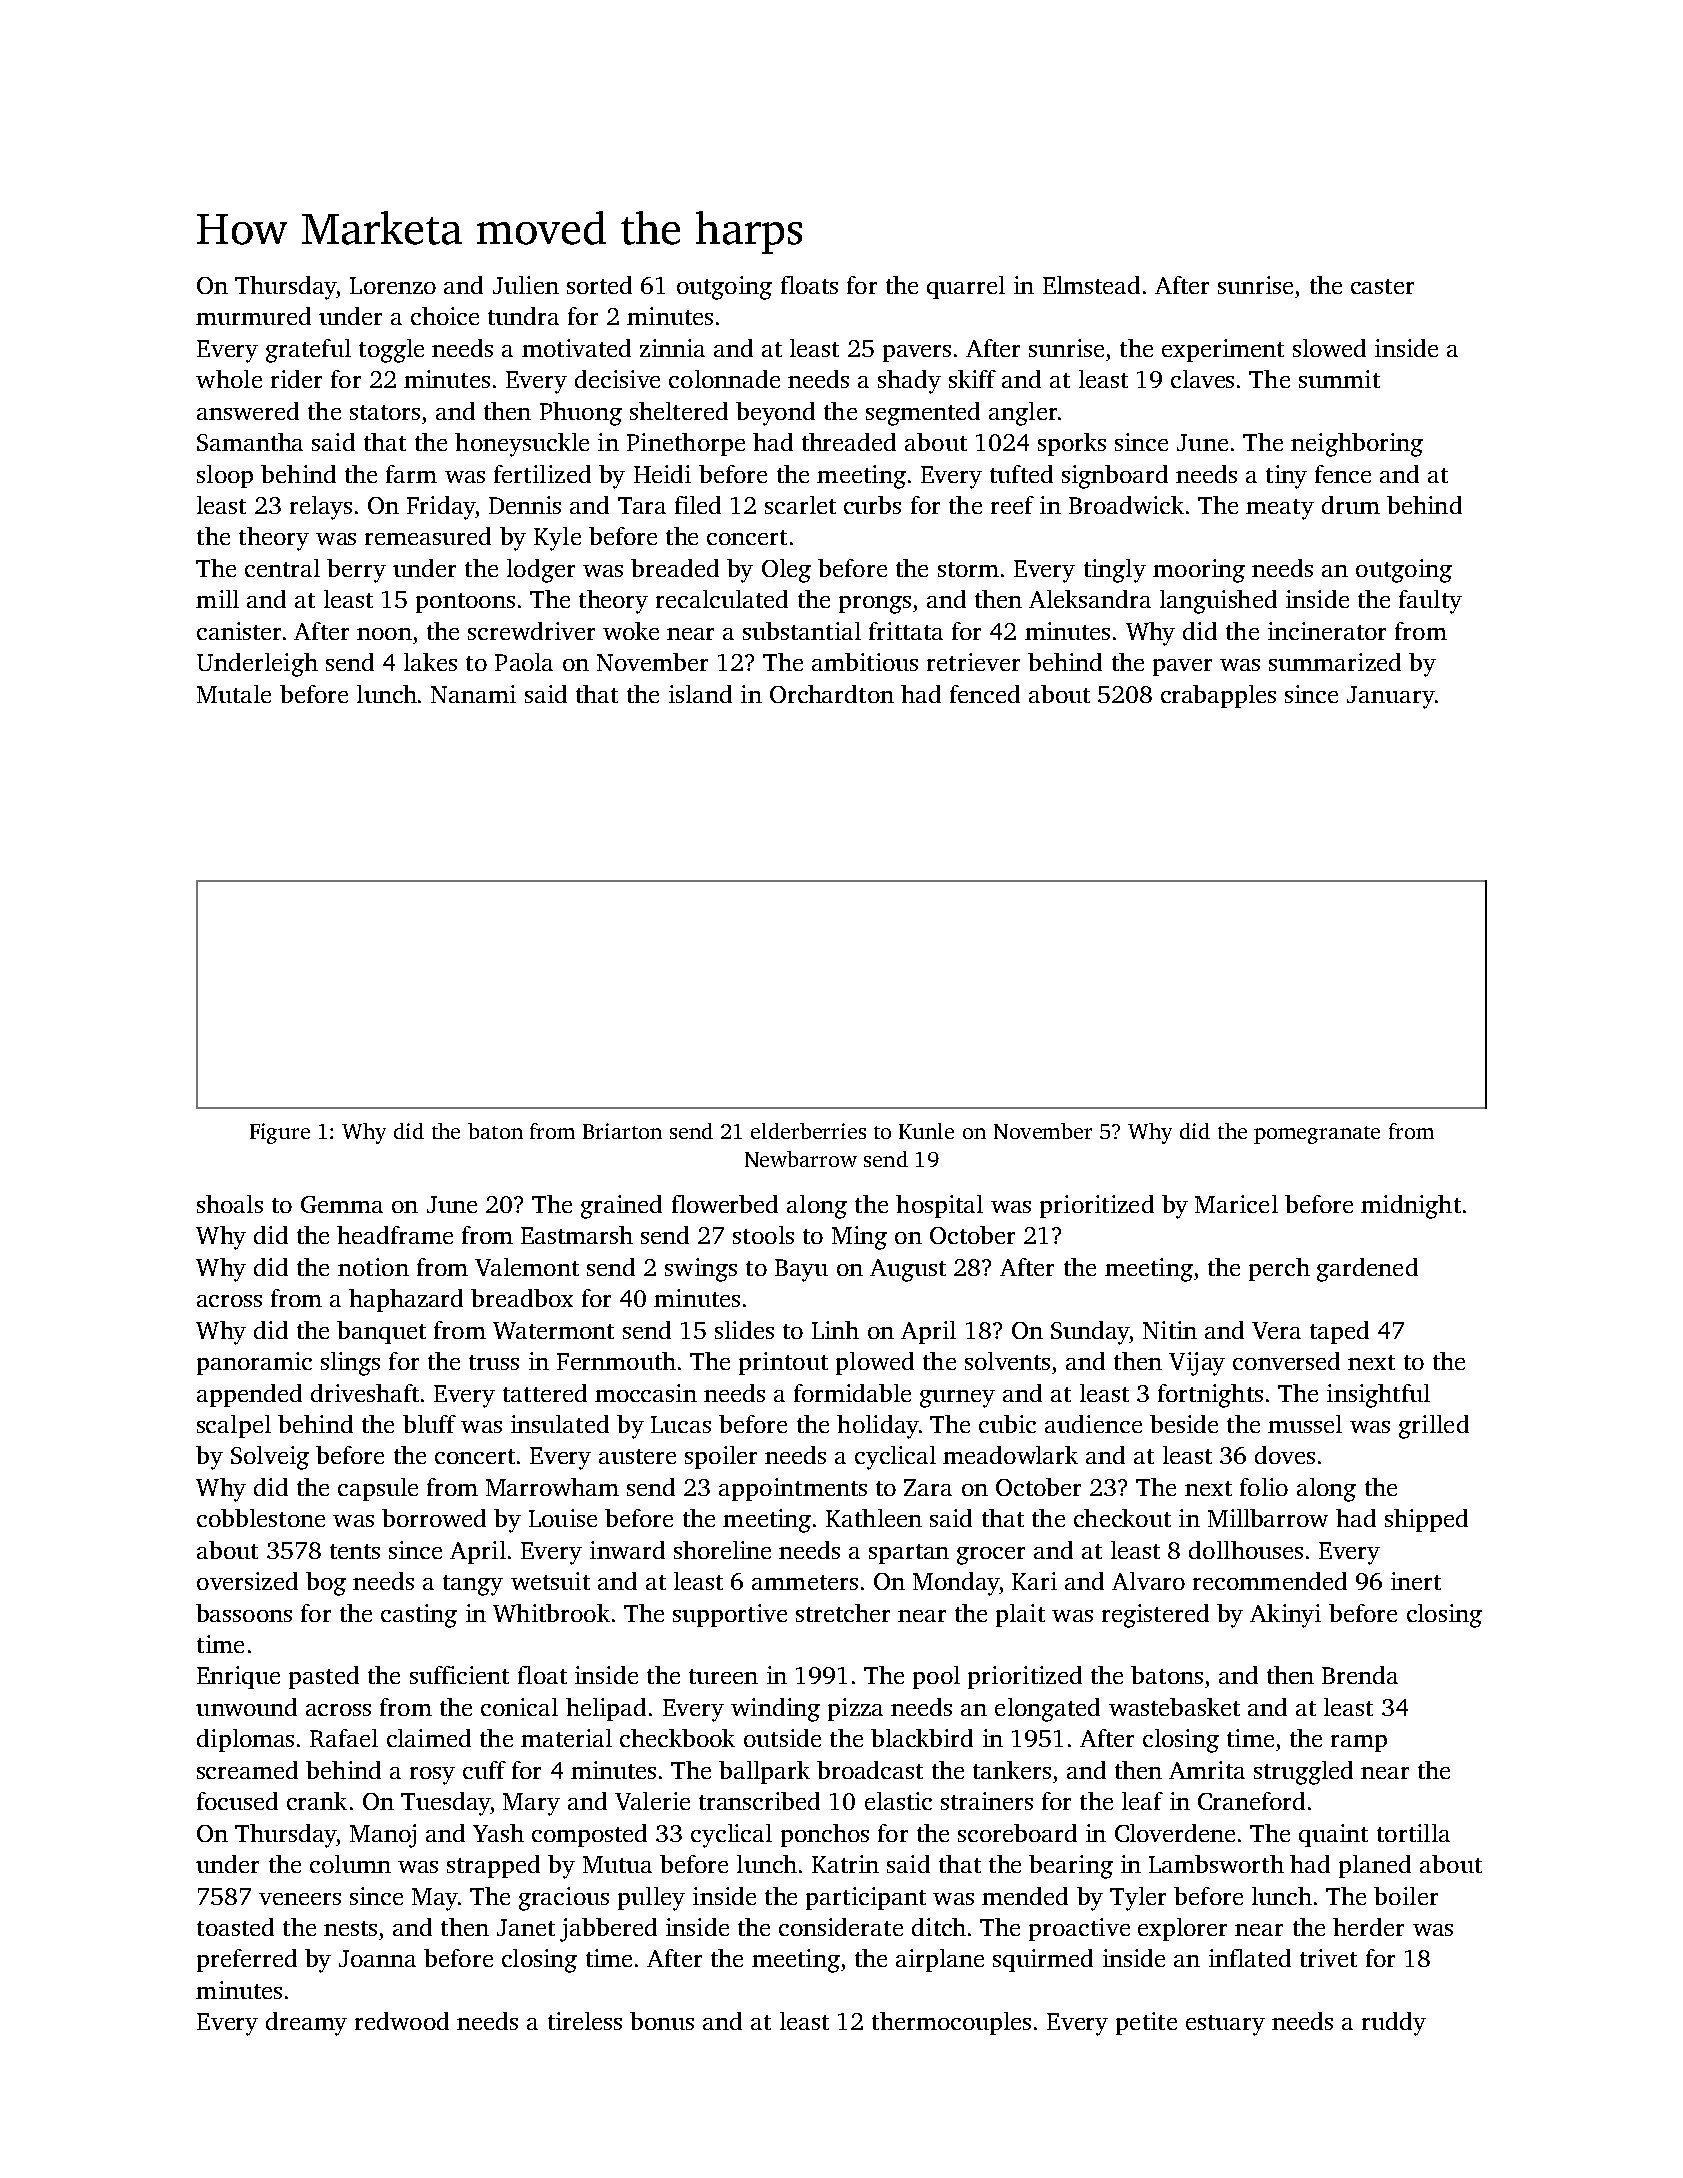 The image size is (1683, 2178). I want to click on curbs, so click(872, 505).
